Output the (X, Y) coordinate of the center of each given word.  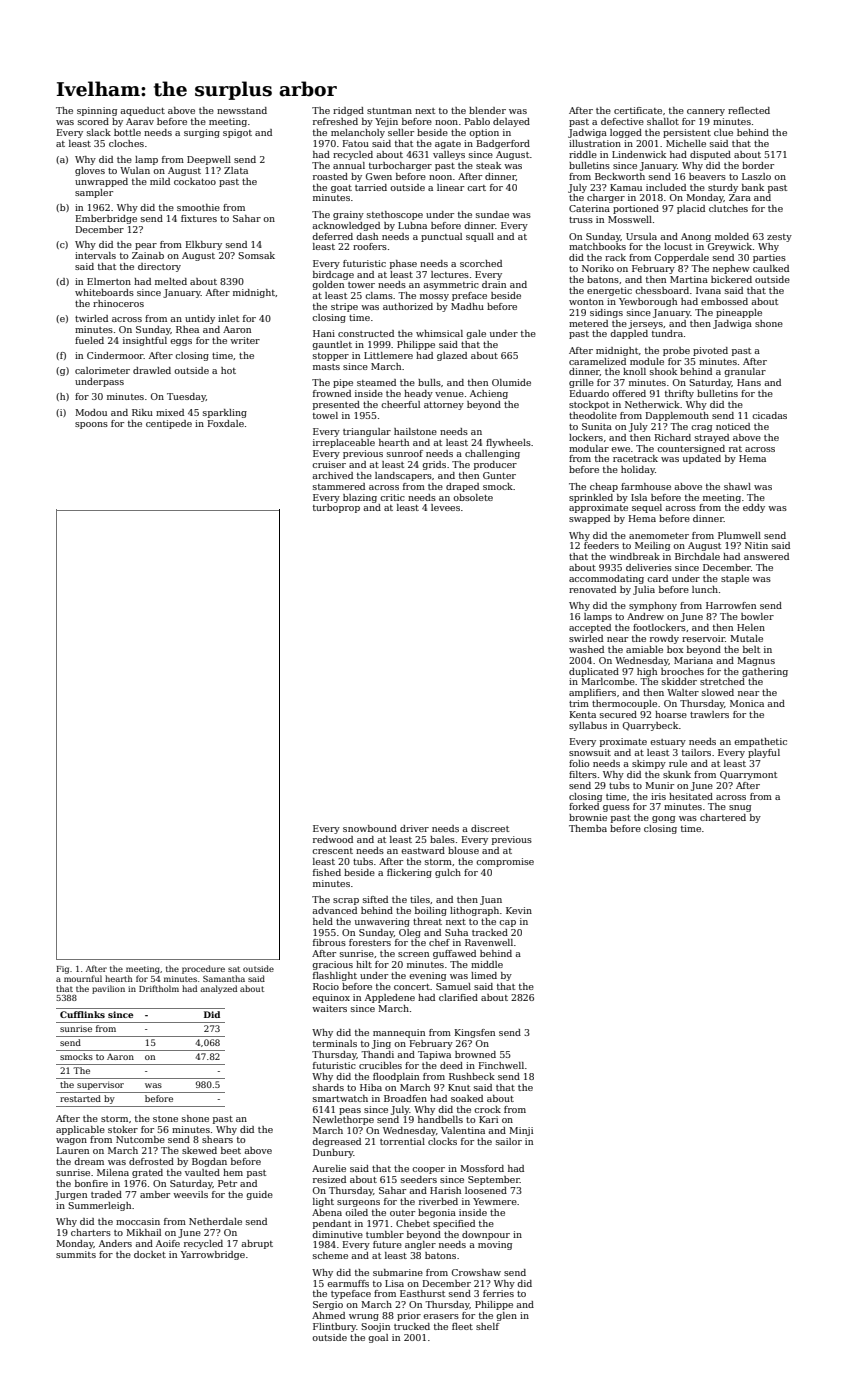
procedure (203, 969)
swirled (586, 638)
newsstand (242, 110)
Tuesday (186, 397)
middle (487, 964)
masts (326, 367)
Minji (521, 1131)
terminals (335, 1043)
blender (487, 110)
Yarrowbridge (213, 1255)
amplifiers (592, 693)
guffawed (454, 954)
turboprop (336, 508)
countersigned (691, 449)
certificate (638, 110)
